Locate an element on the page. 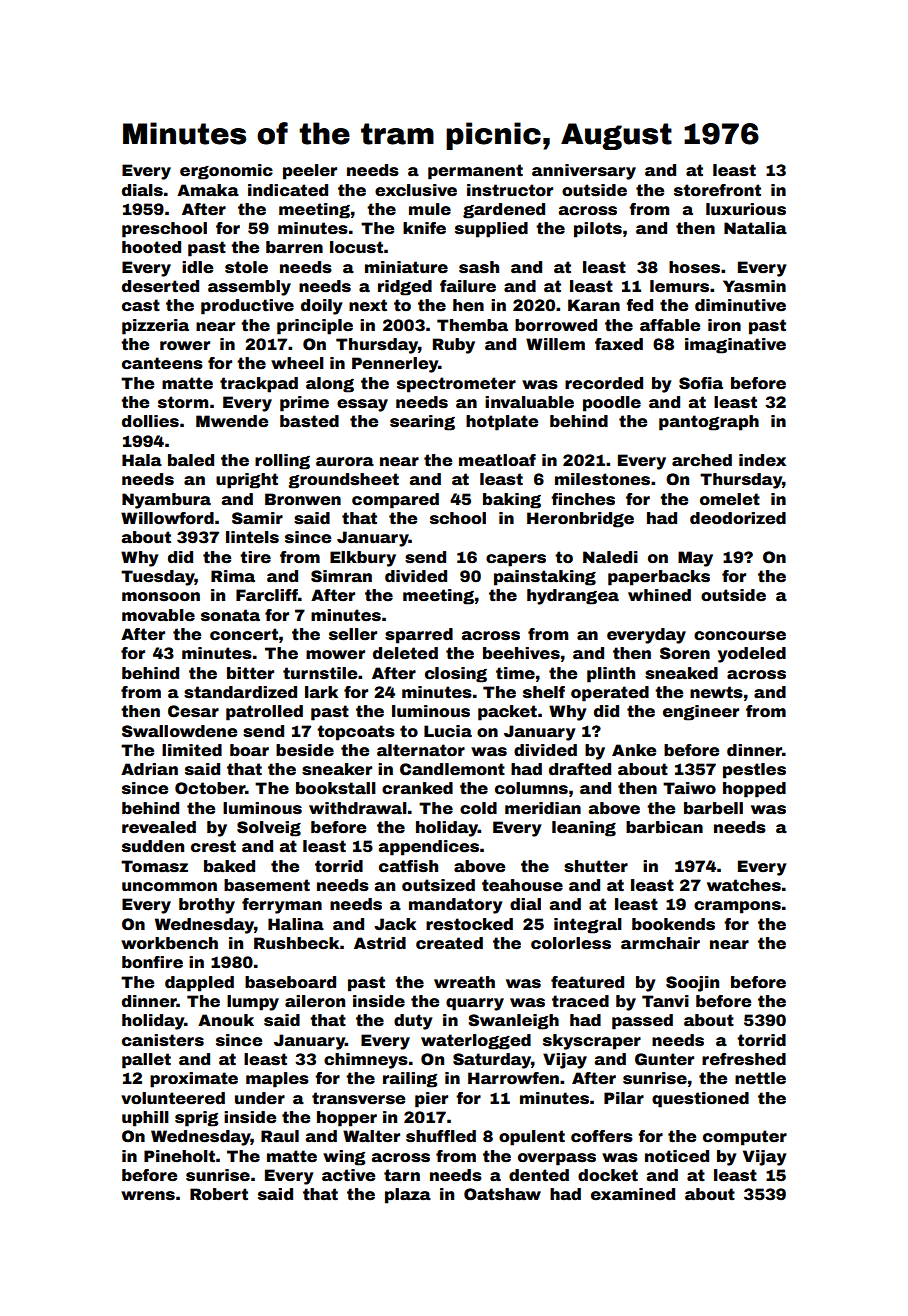 The height and width of the image is (1316, 908). exclusive is located at coordinates (416, 190).
